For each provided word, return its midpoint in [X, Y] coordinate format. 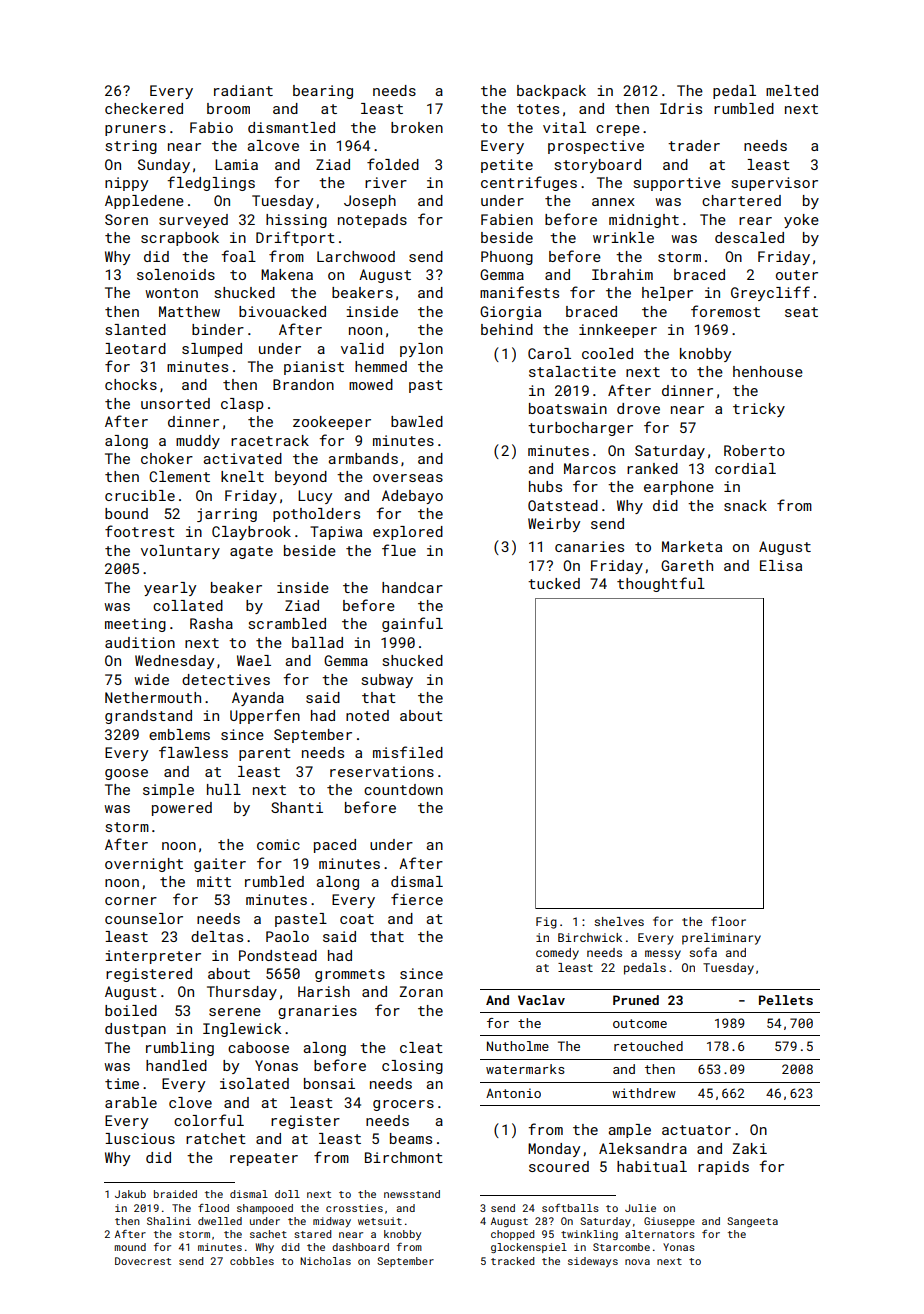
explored [408, 533]
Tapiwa [336, 533]
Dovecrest [143, 1261]
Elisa [781, 565]
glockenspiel [529, 1248]
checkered [144, 108]
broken [417, 127]
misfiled [408, 752]
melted [792, 90]
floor [728, 921]
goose [126, 774]
